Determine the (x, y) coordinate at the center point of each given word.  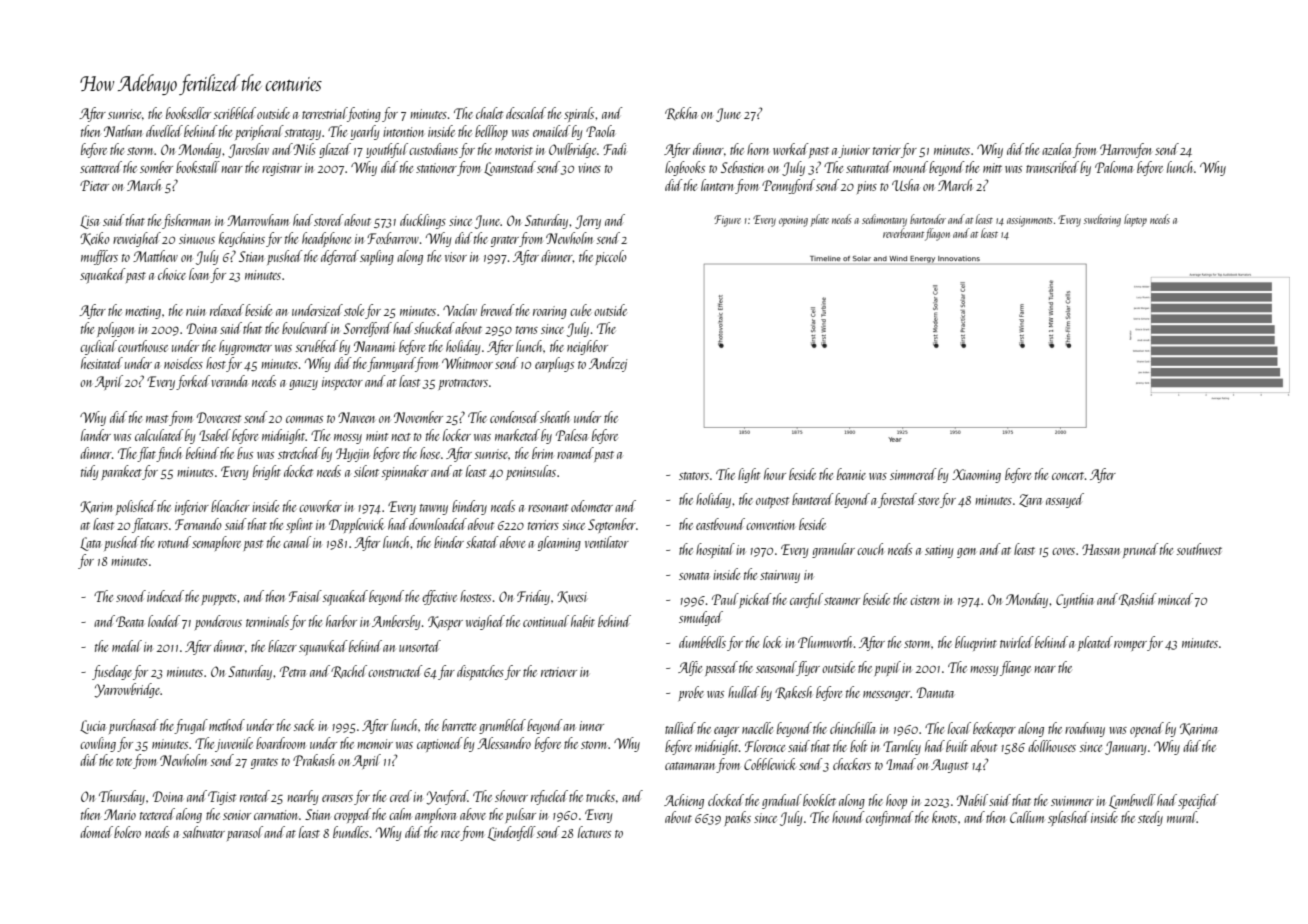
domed (96, 832)
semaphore (216, 543)
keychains (242, 239)
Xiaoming (976, 476)
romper (1130, 646)
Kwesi (572, 597)
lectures (594, 832)
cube (580, 310)
